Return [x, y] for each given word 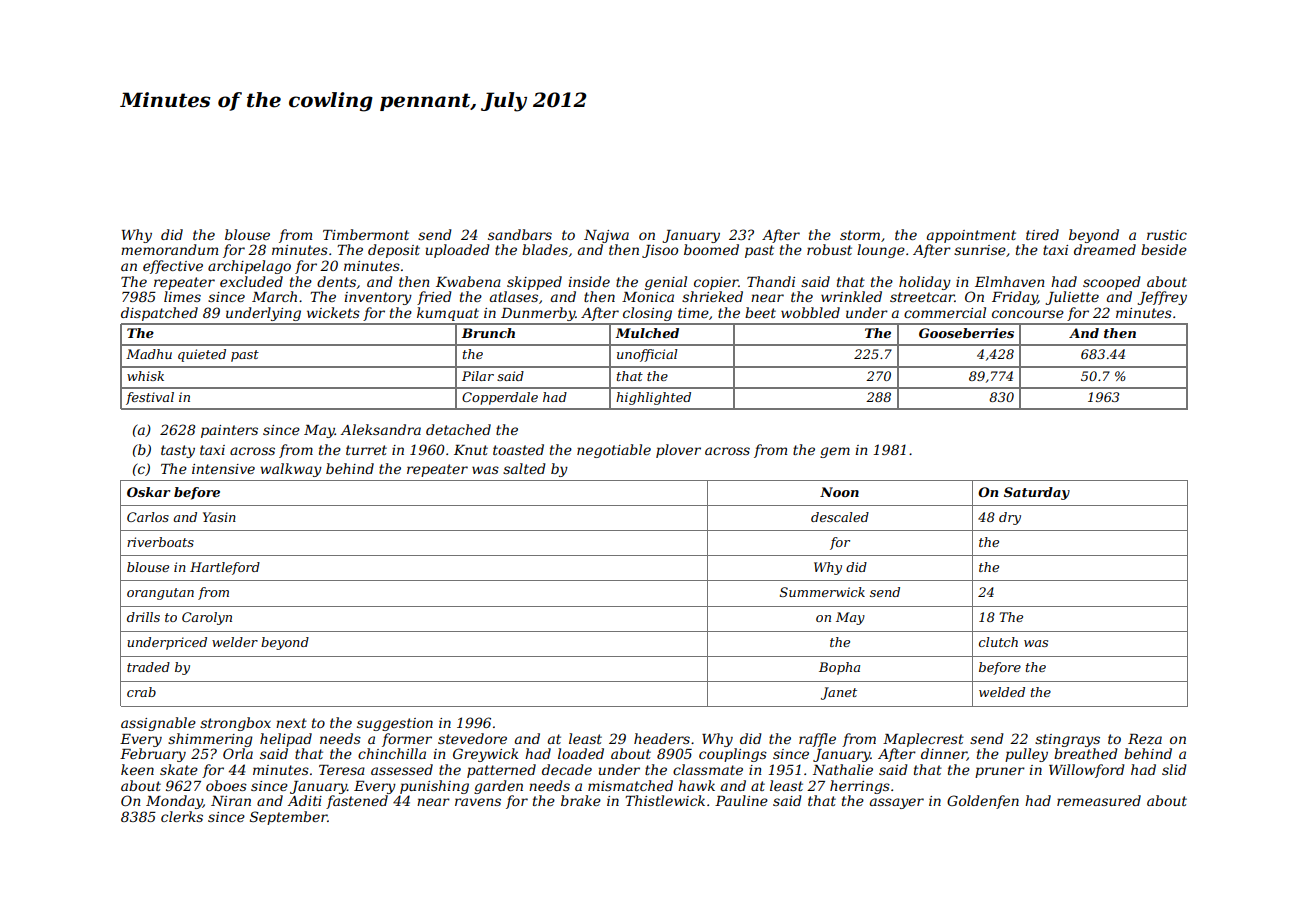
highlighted [653, 398]
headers [662, 738]
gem [835, 452]
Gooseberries [966, 333]
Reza [1145, 739]
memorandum [169, 249]
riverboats [160, 542]
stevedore [472, 738]
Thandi [771, 281]
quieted [202, 355]
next [291, 723]
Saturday [1037, 493]
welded [1002, 692]
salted [524, 468]
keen [137, 769]
